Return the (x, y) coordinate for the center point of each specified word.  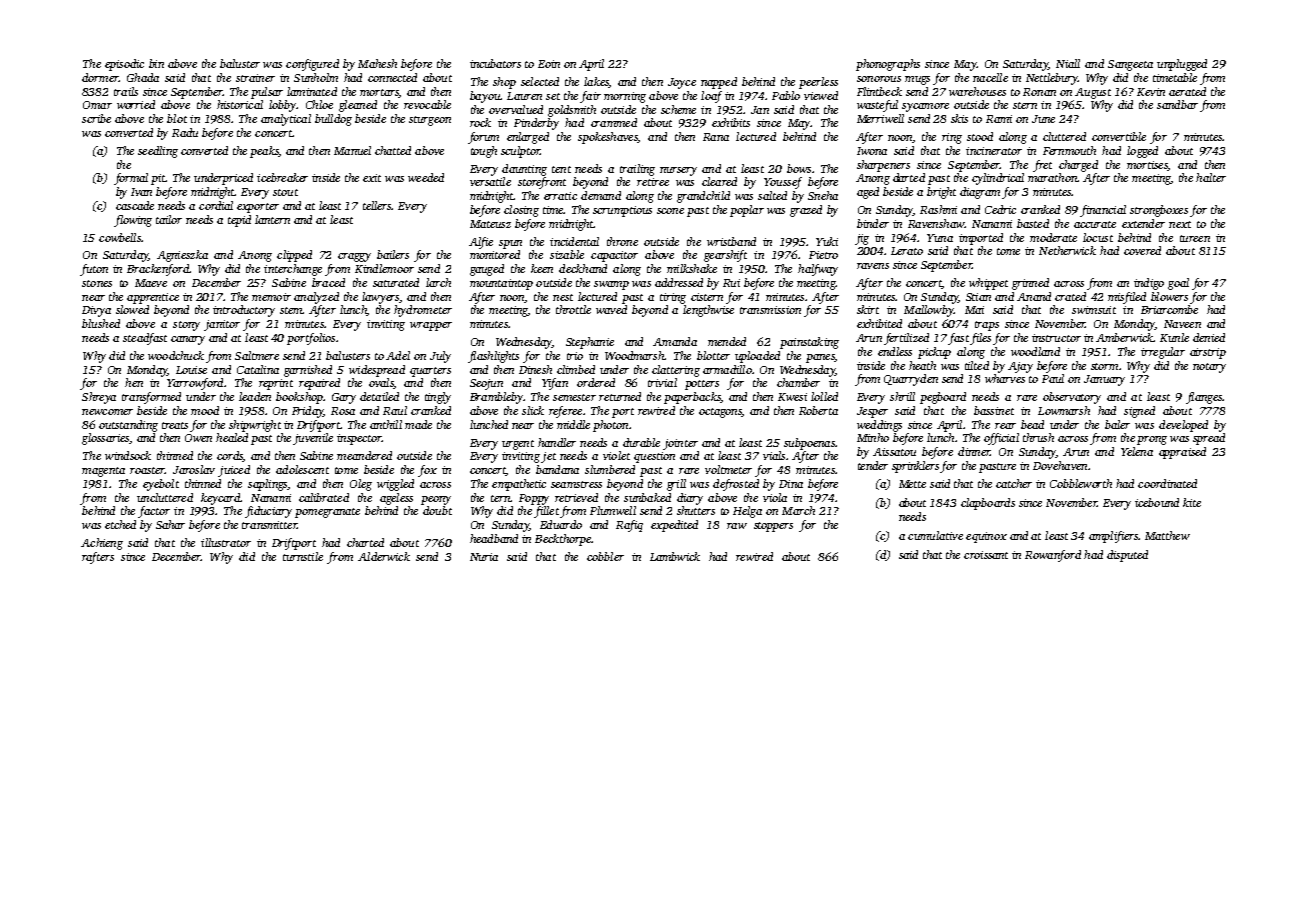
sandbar (1177, 104)
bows (799, 168)
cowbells (120, 237)
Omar (97, 105)
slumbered (610, 469)
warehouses (977, 91)
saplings (267, 485)
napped (719, 83)
